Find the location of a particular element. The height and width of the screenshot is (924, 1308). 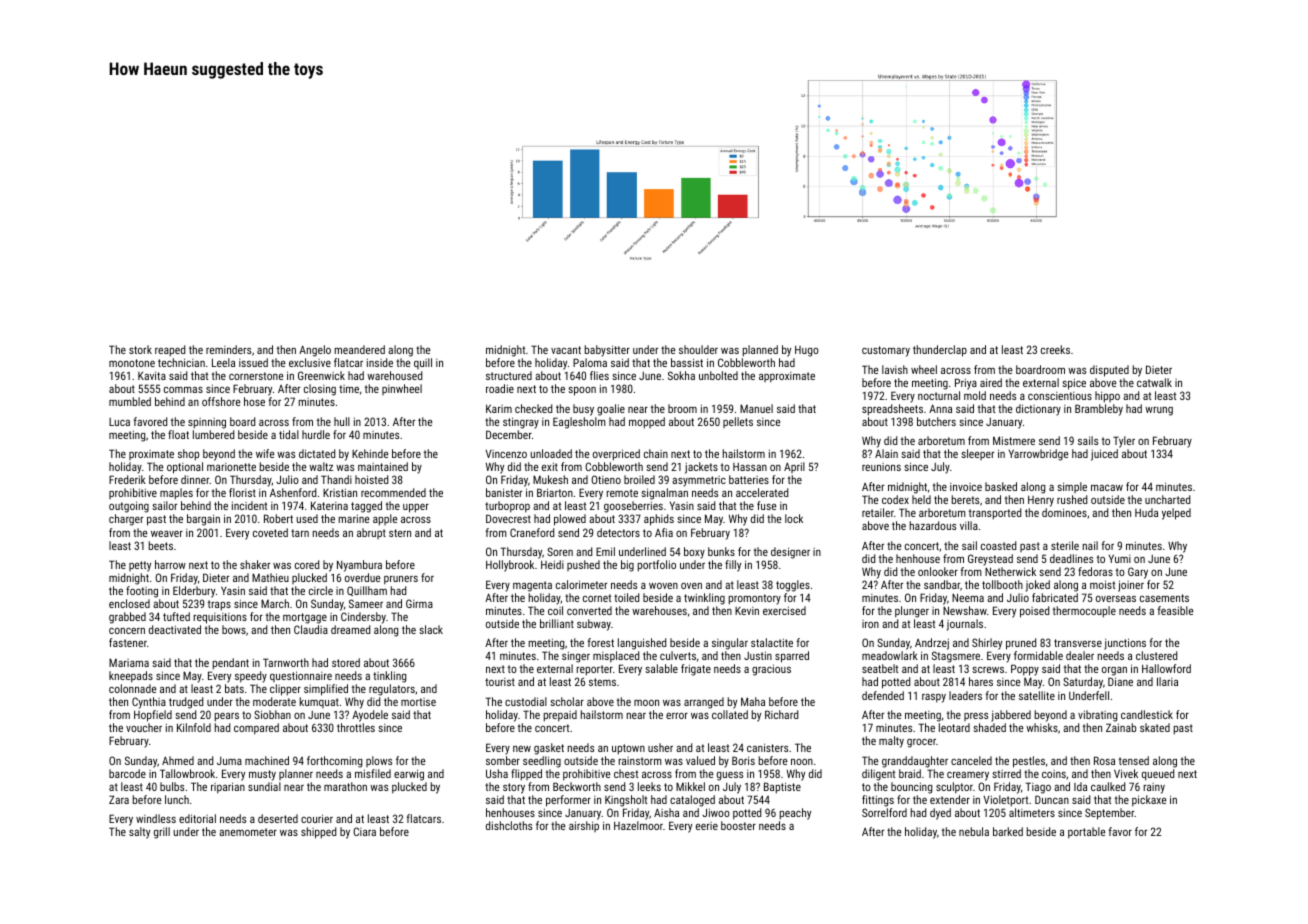

Ilaria is located at coordinates (1167, 681).
